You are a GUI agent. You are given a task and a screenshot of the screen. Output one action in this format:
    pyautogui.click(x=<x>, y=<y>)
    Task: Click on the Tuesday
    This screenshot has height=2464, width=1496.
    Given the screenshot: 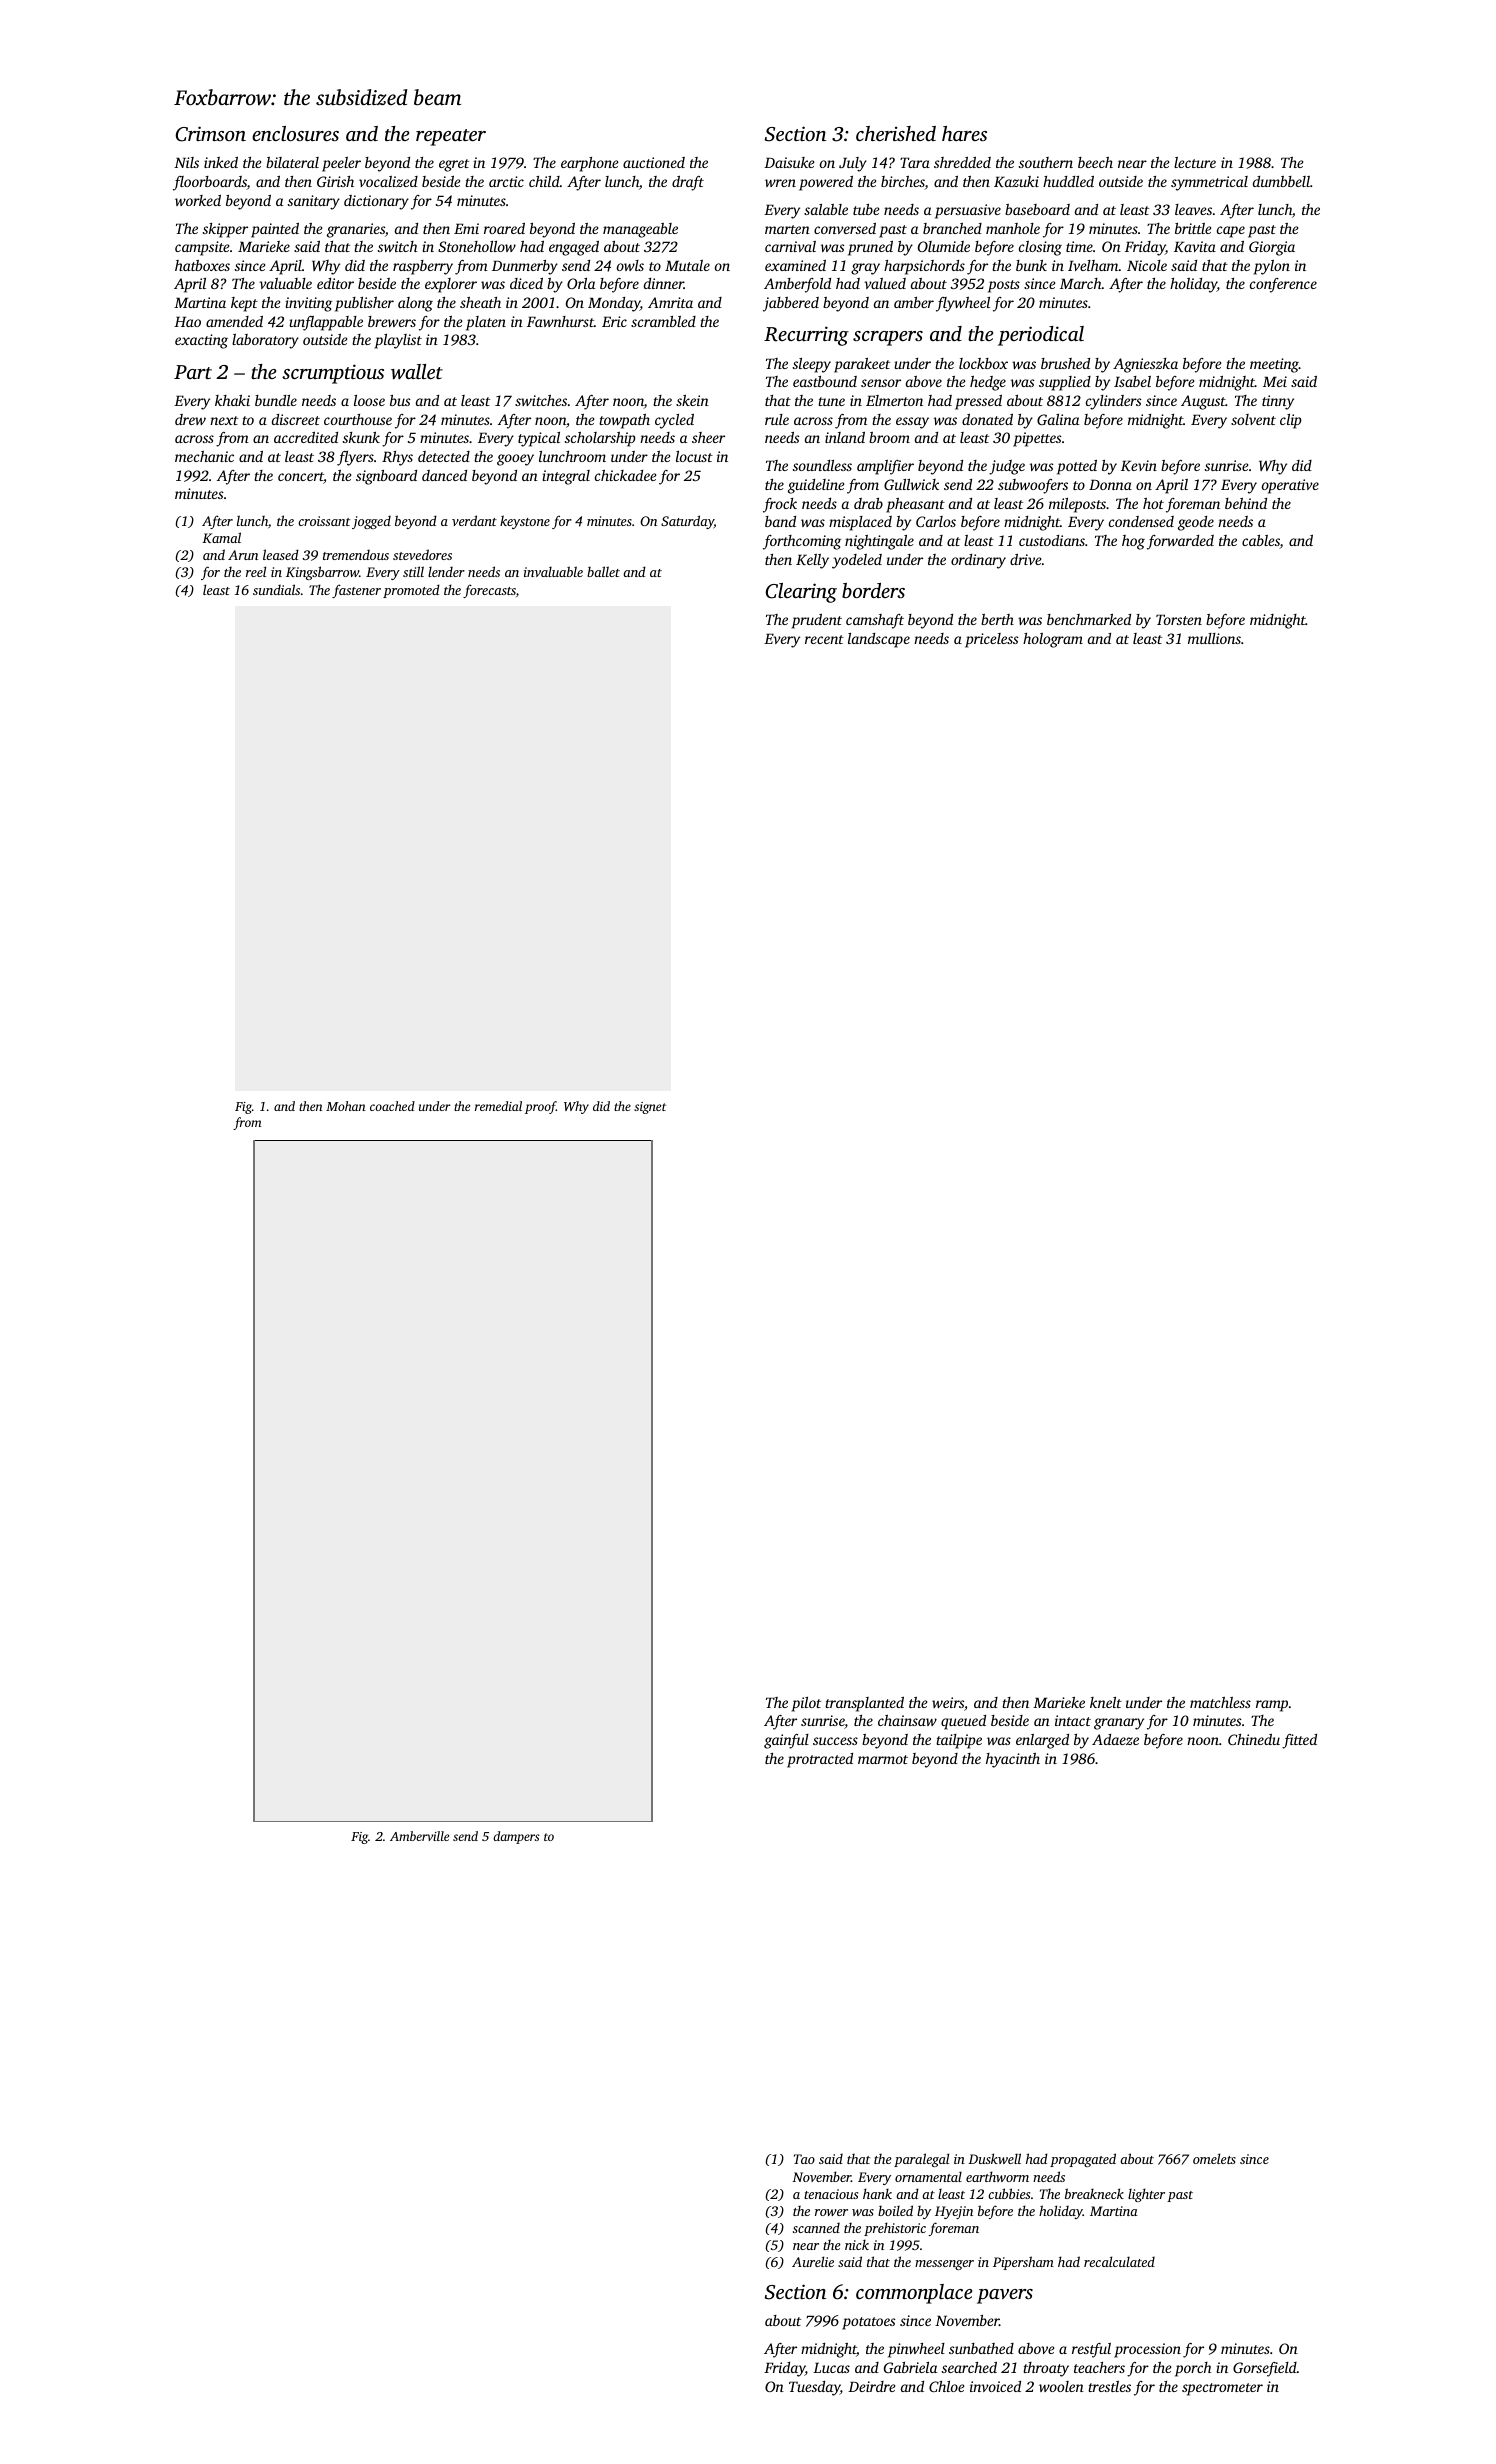 What is the action you would take?
    pyautogui.click(x=814, y=2388)
